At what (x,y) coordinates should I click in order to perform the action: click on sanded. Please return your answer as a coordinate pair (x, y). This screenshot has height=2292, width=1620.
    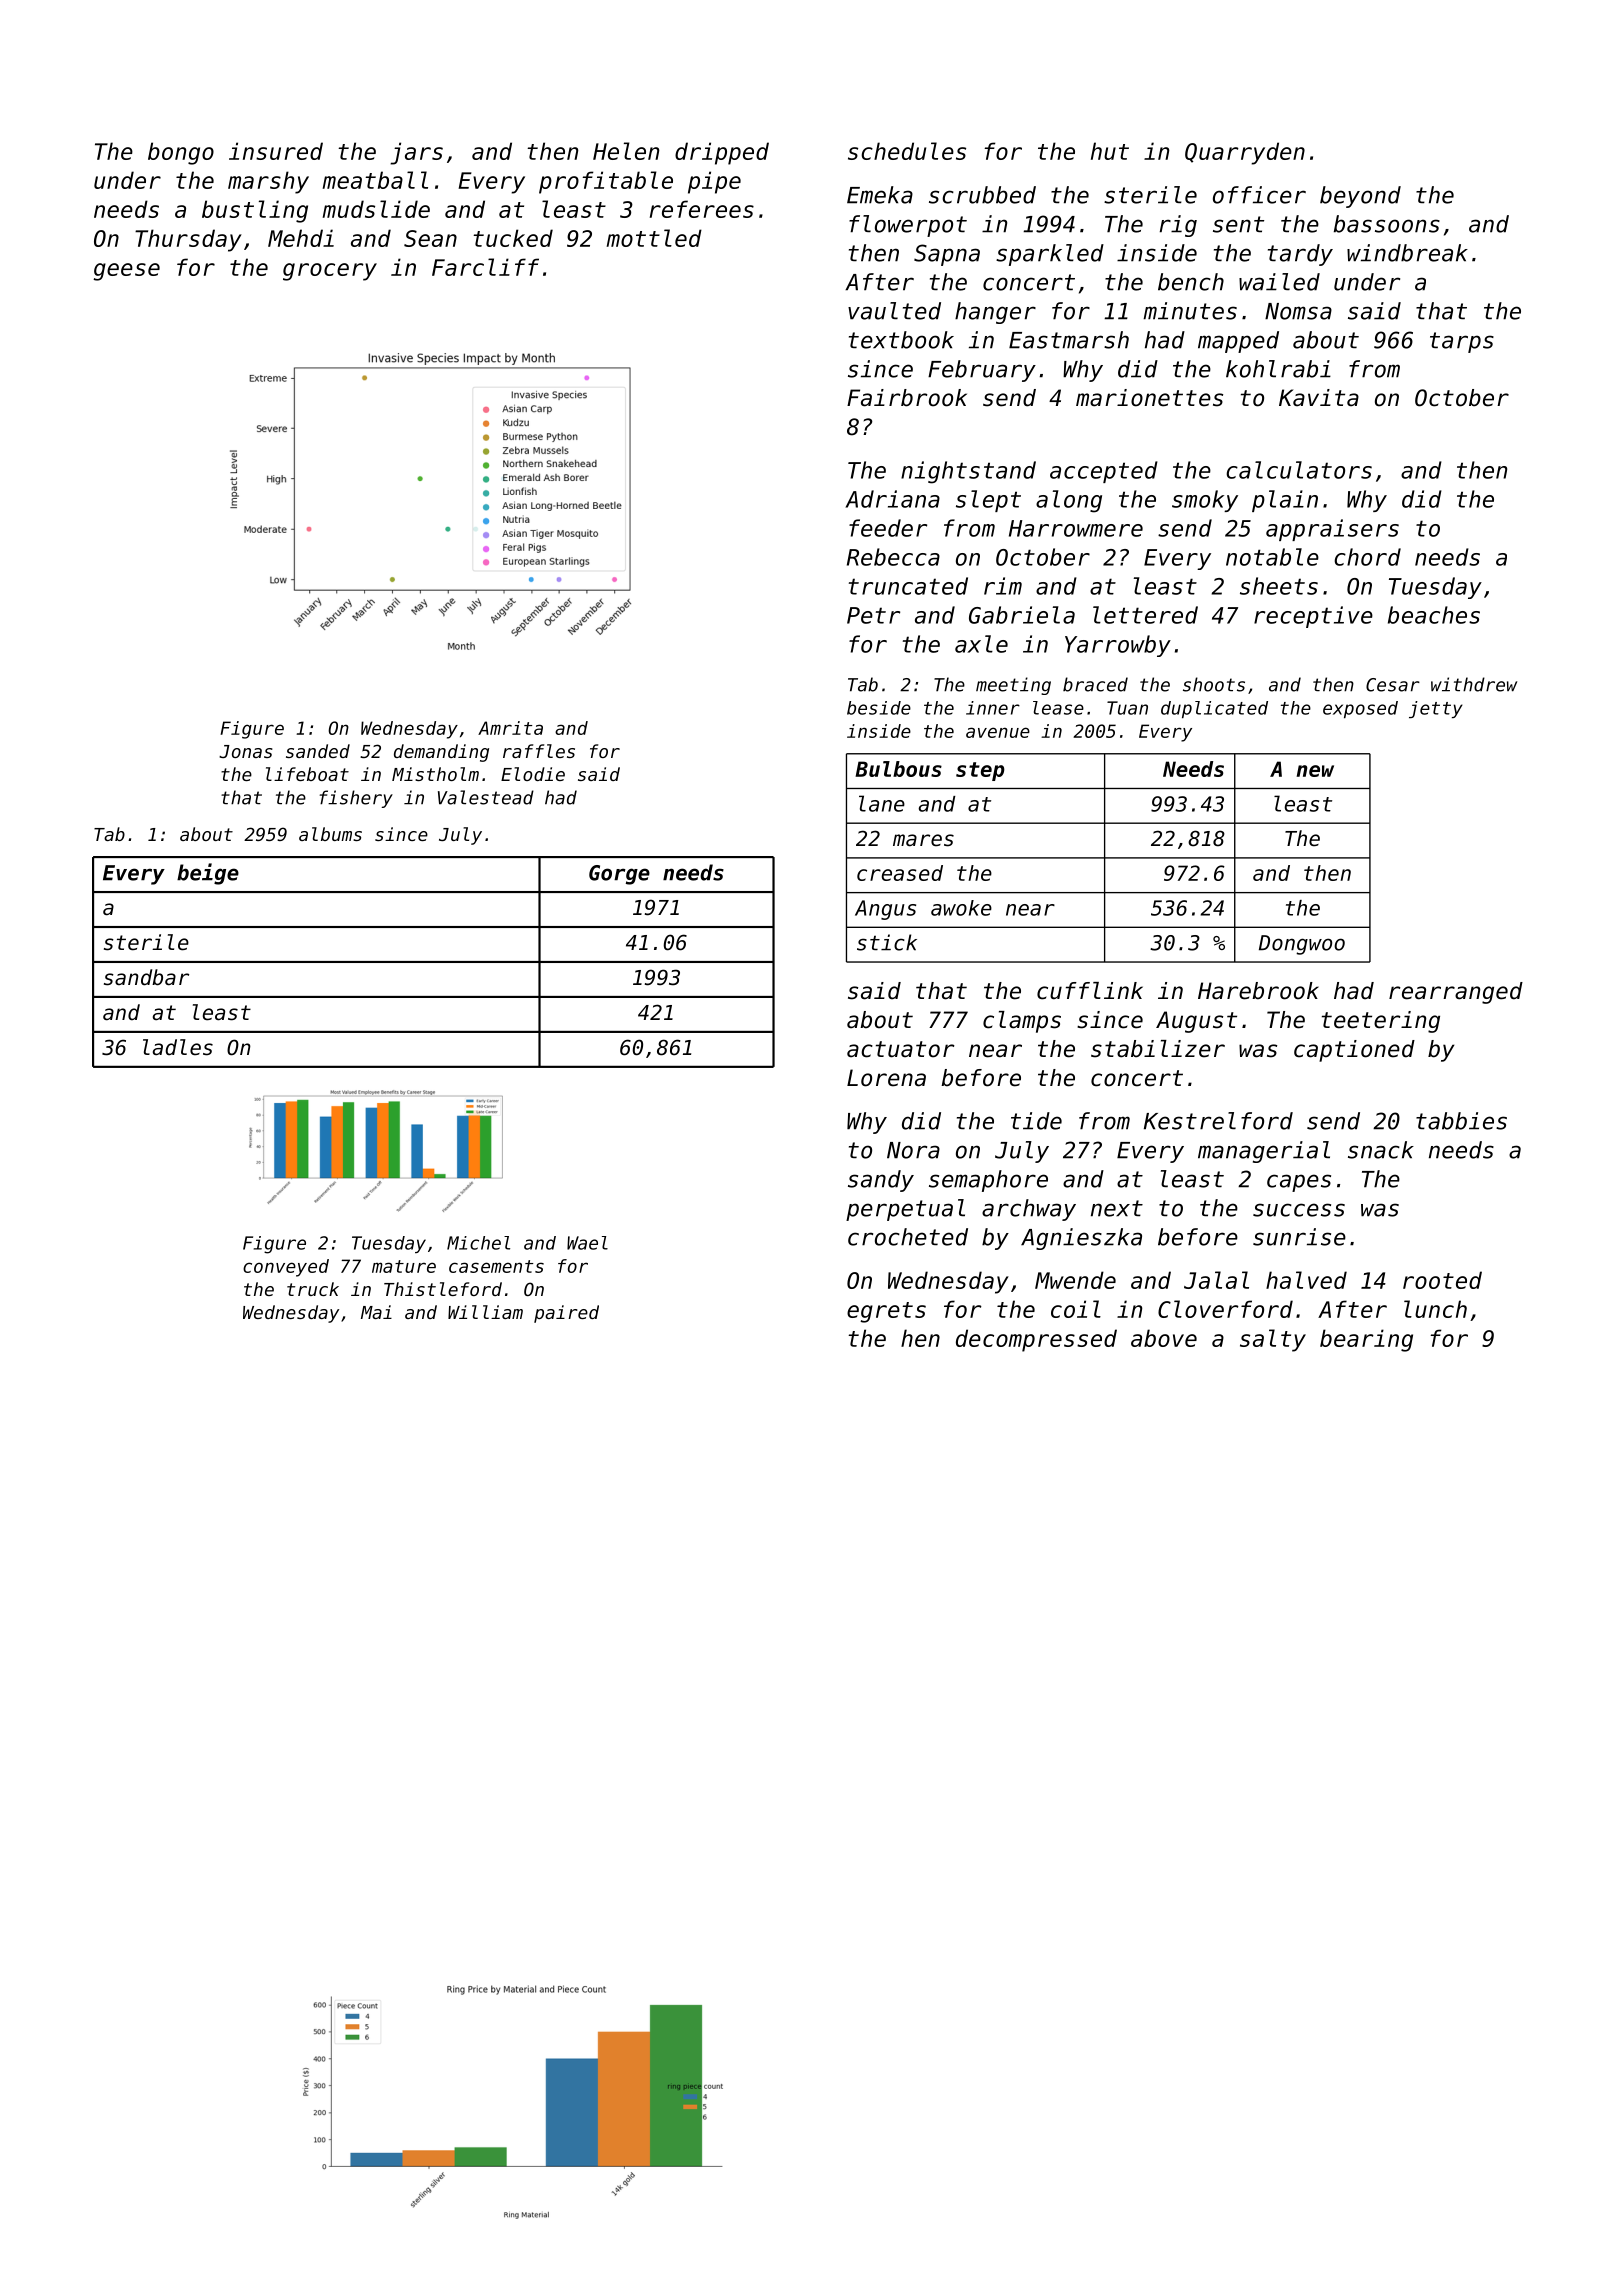
    Looking at the image, I should click on (318, 751).
